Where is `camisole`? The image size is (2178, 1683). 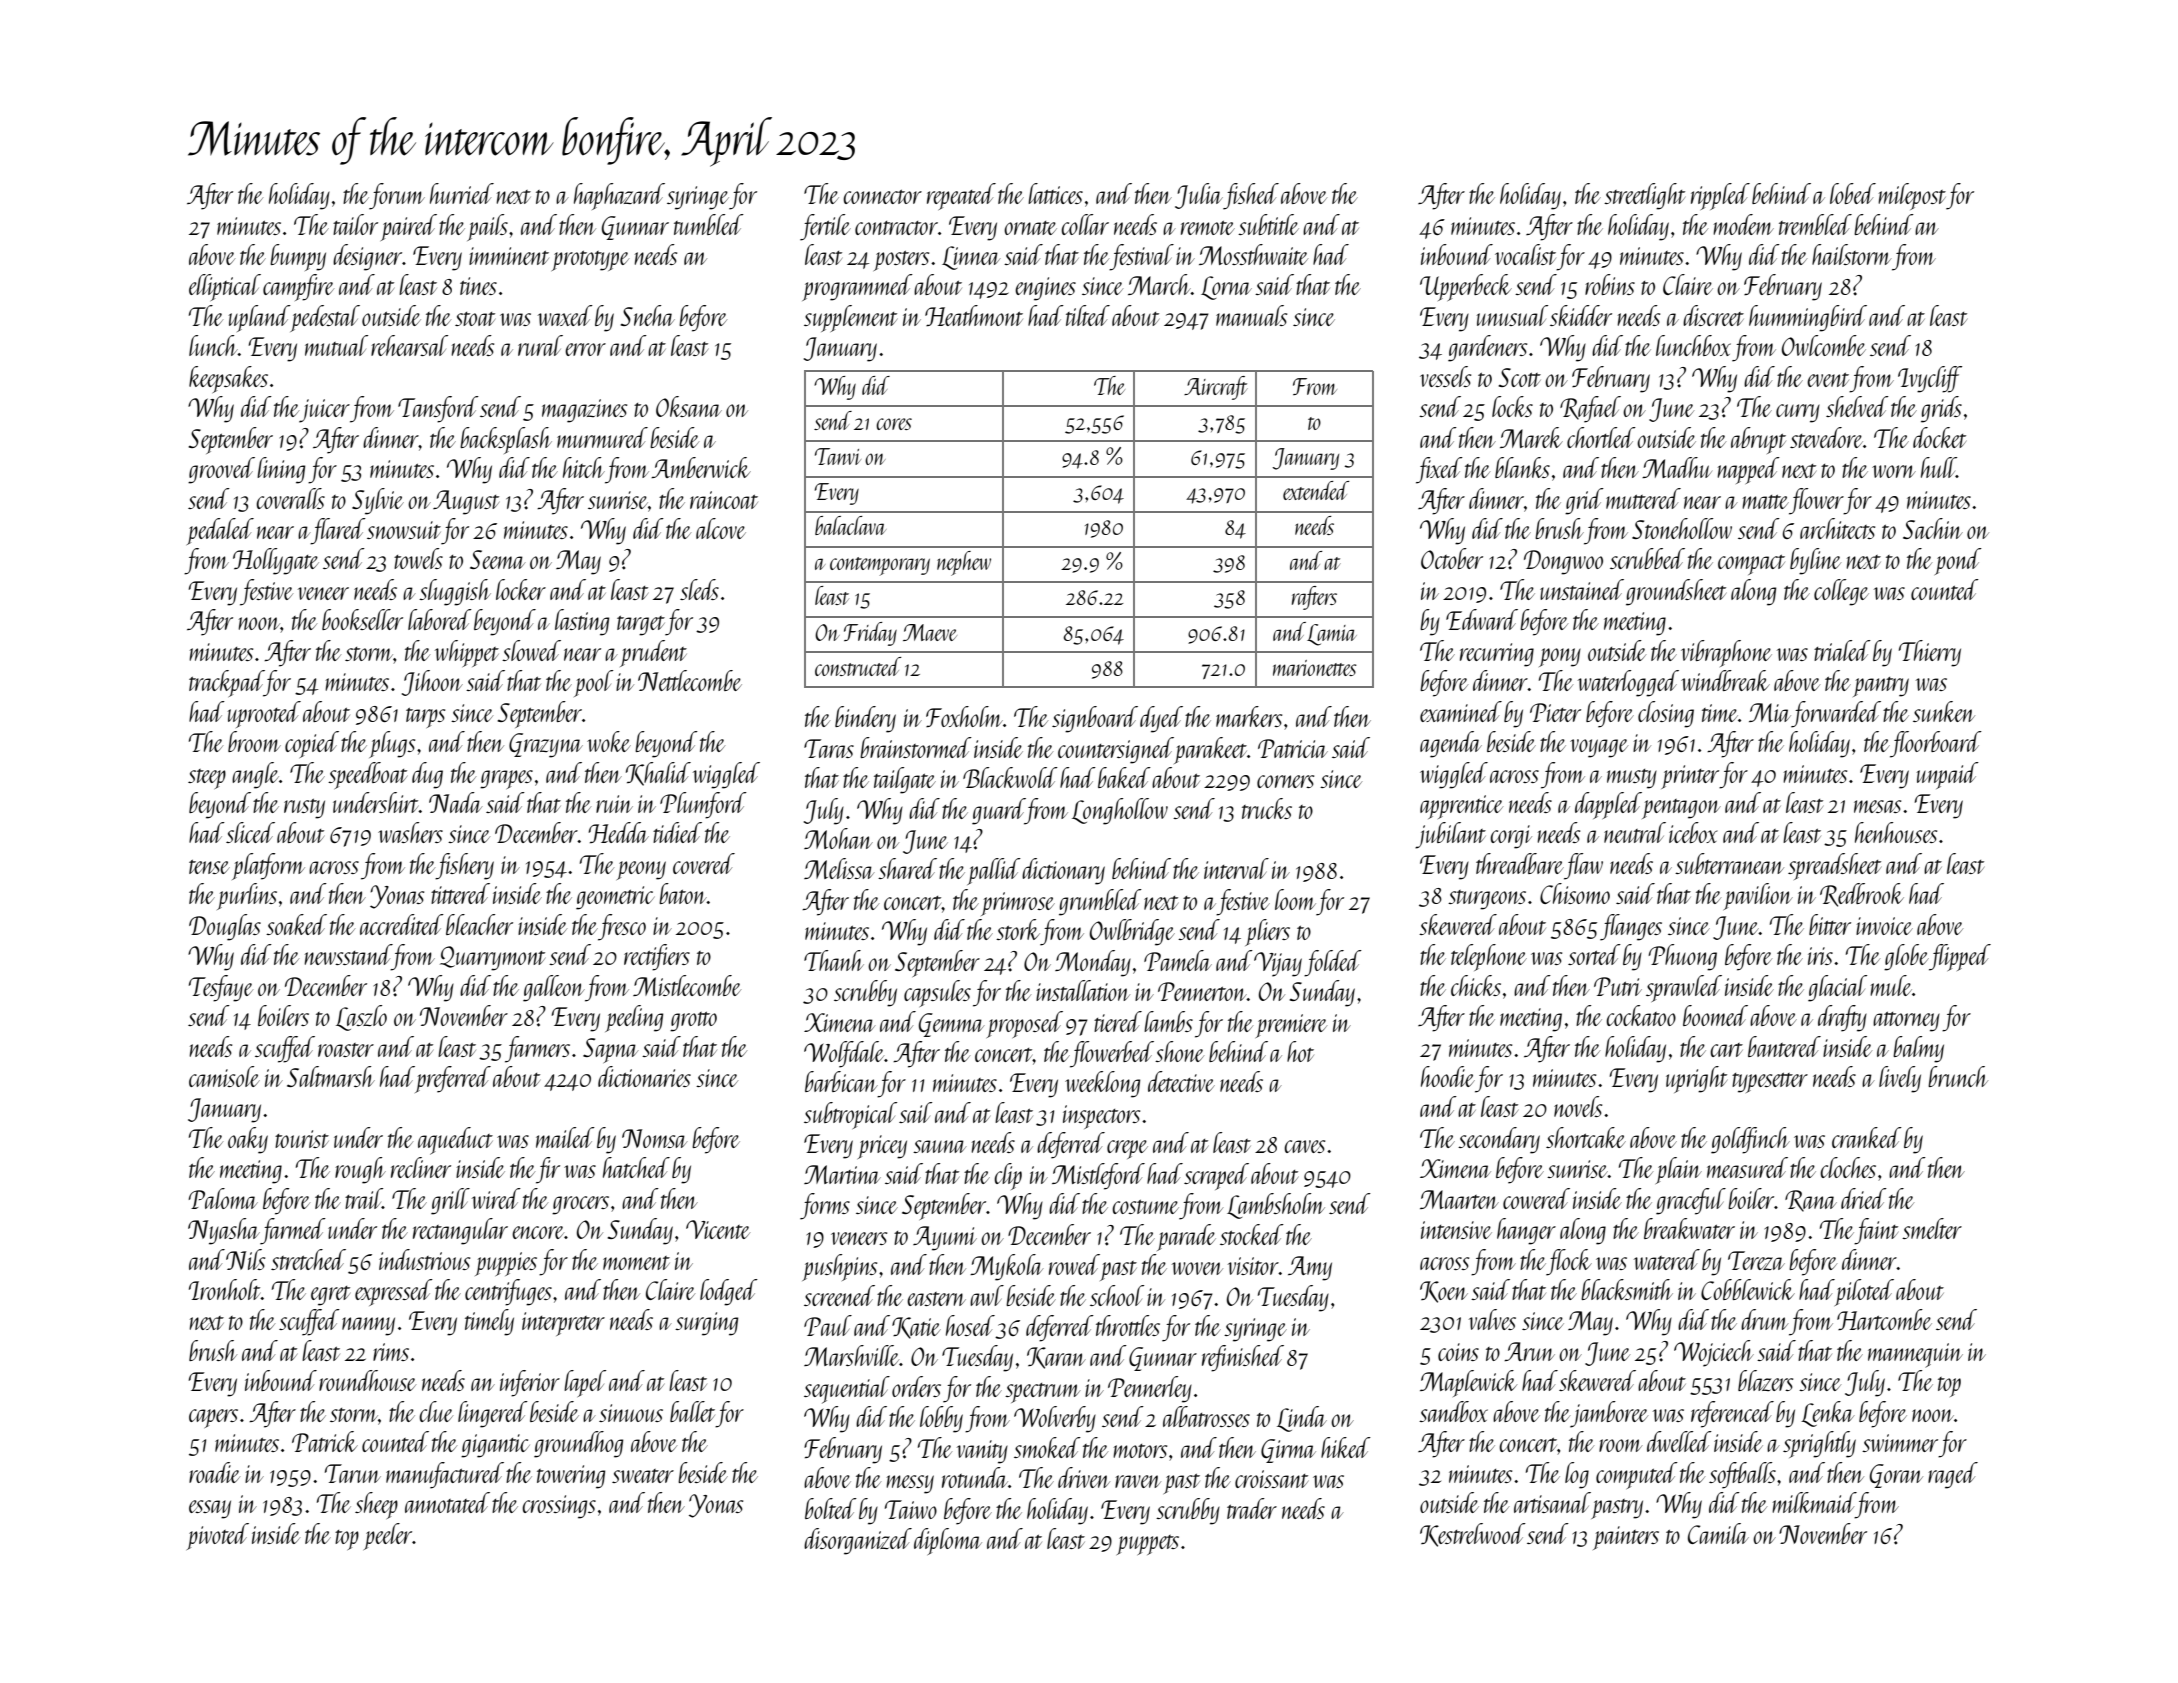
camisole is located at coordinates (224, 1076).
